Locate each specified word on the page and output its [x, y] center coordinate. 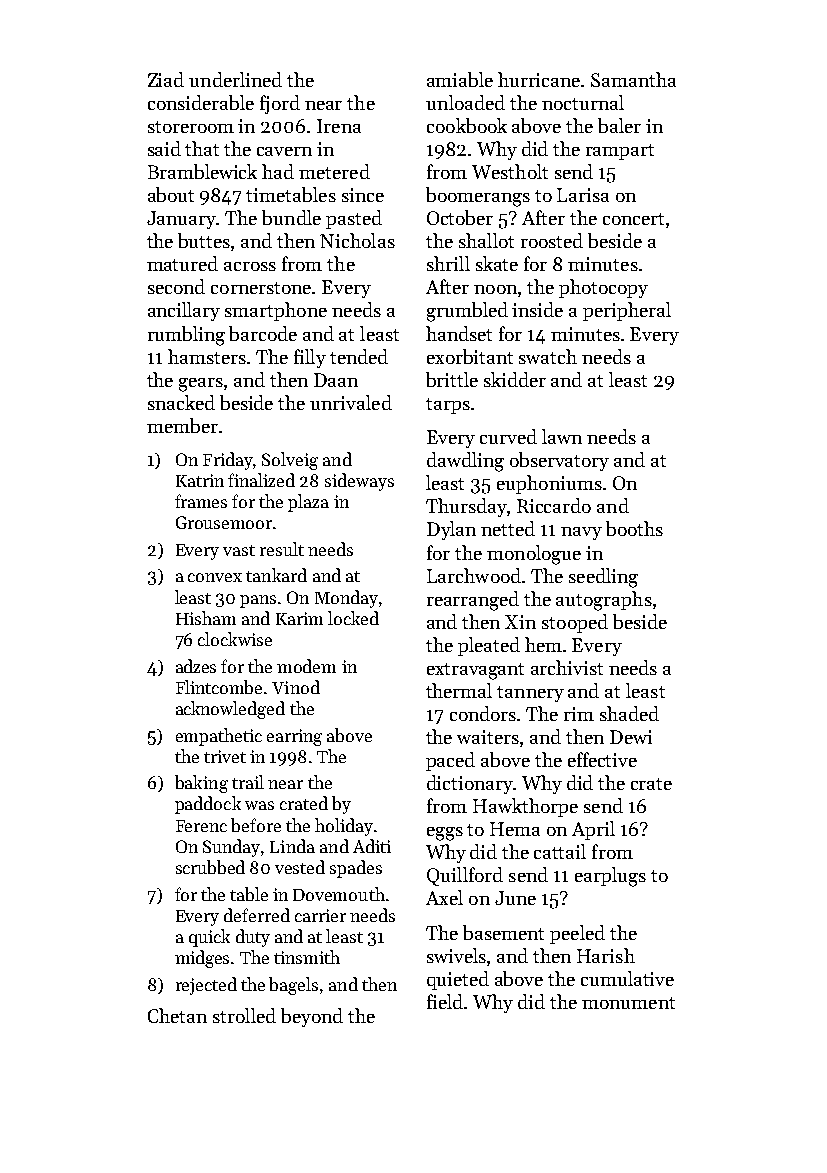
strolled [244, 1015]
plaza [308, 503]
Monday [346, 599]
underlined [235, 79]
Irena [339, 126]
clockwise [235, 639]
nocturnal [583, 102]
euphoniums [549, 484]
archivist [567, 667]
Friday [228, 461]
